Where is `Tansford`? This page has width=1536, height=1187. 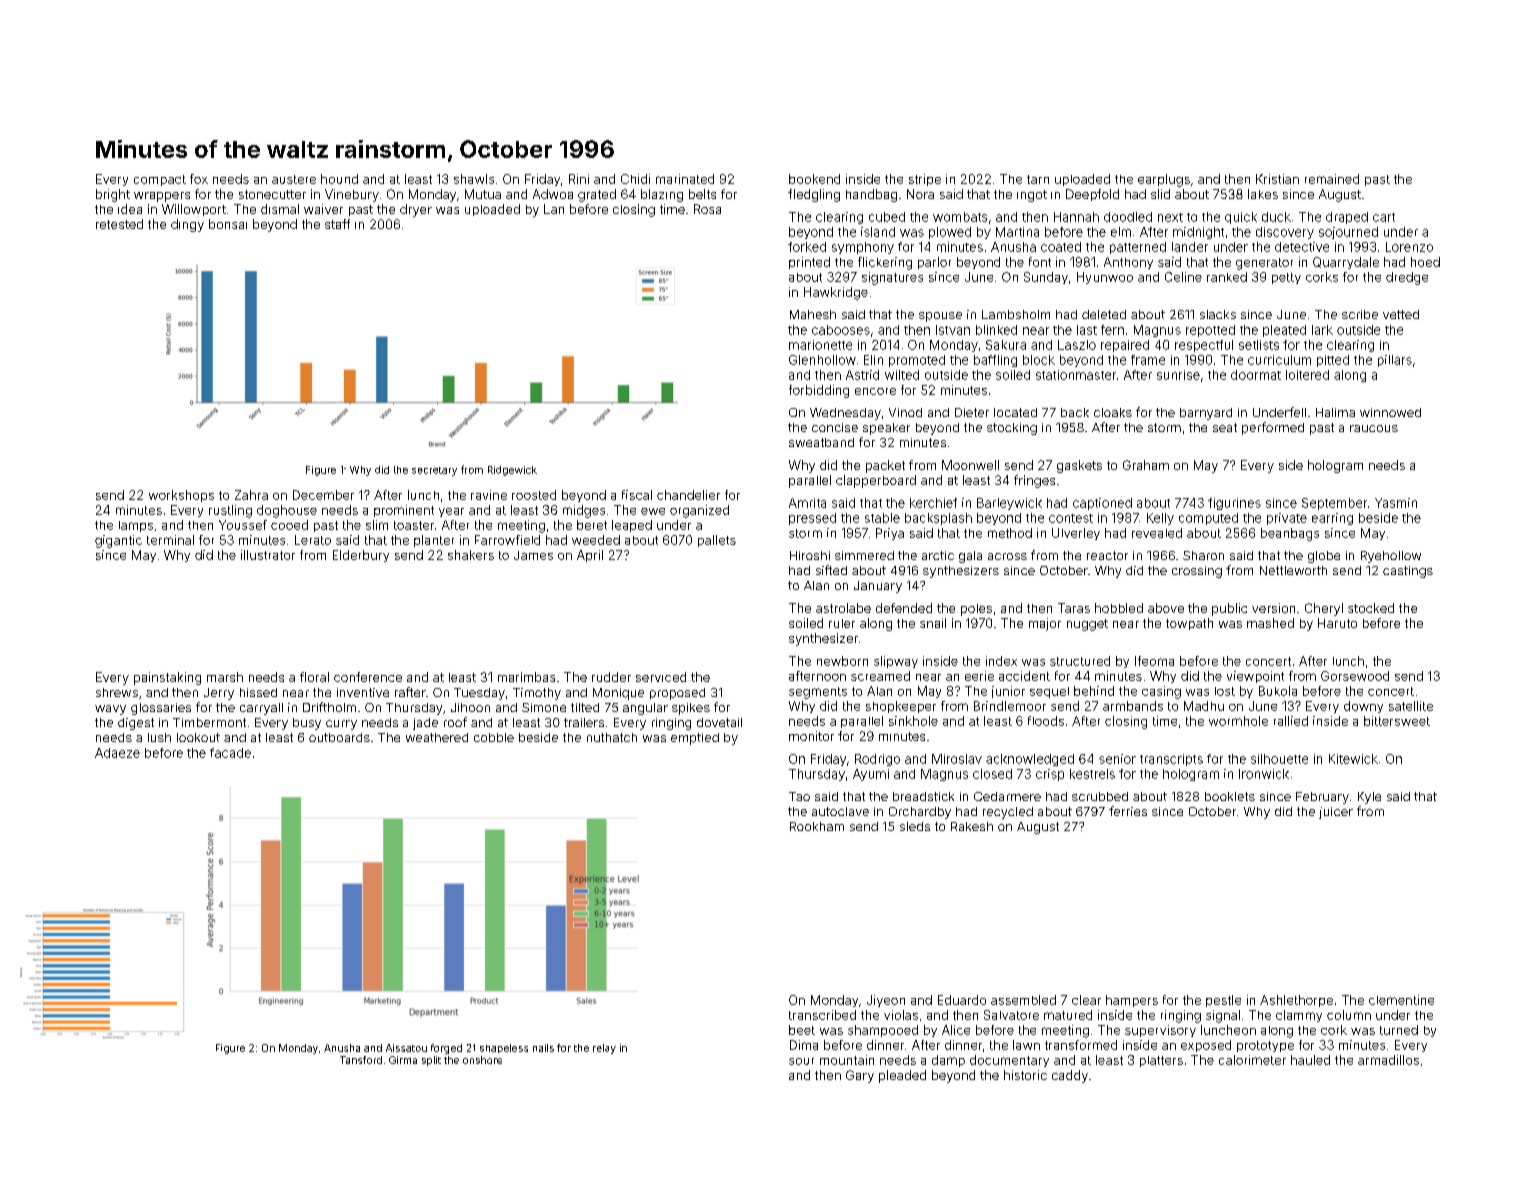
Tansford is located at coordinates (361, 1060).
